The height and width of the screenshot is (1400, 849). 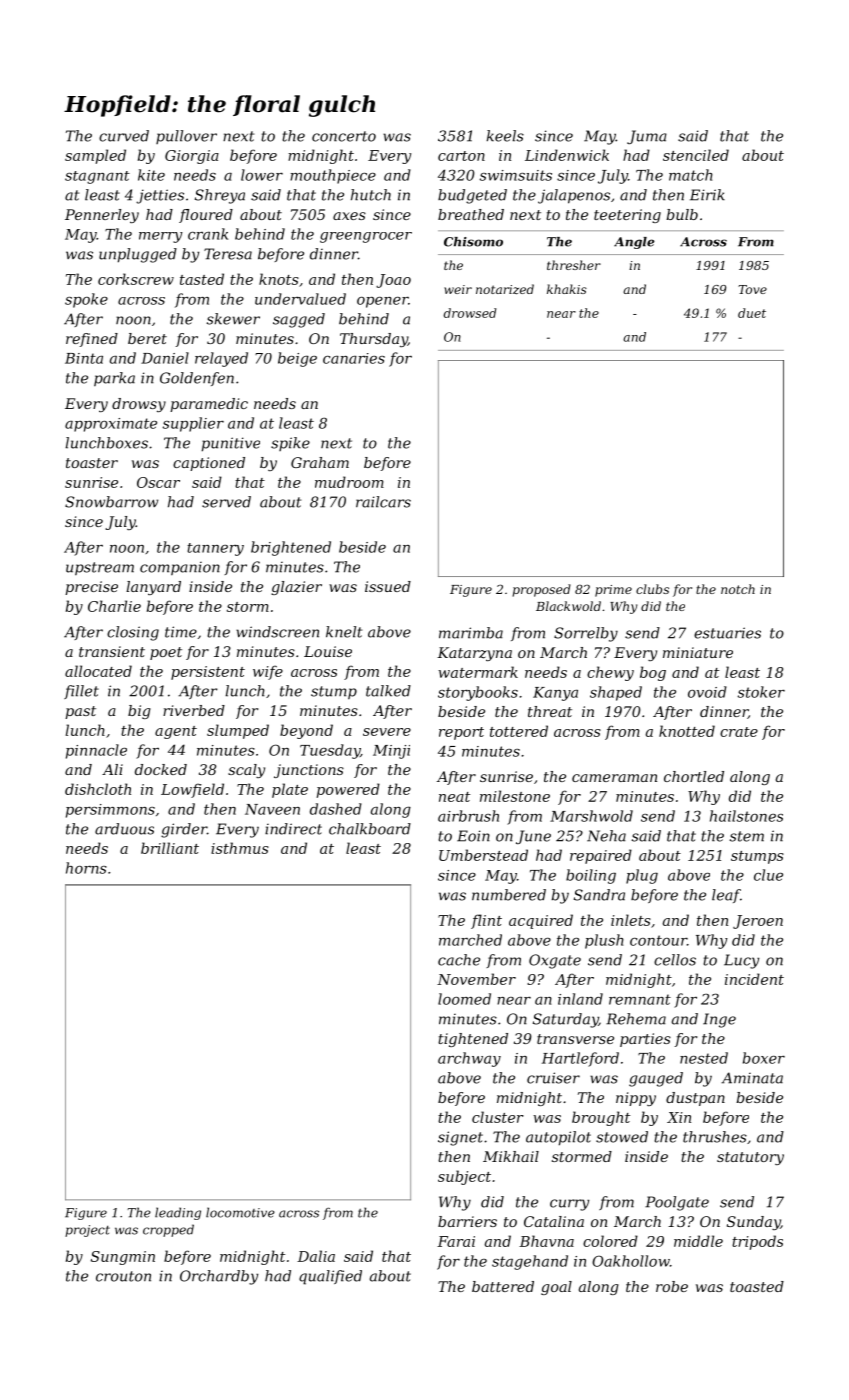 I want to click on archway, so click(x=469, y=1059).
